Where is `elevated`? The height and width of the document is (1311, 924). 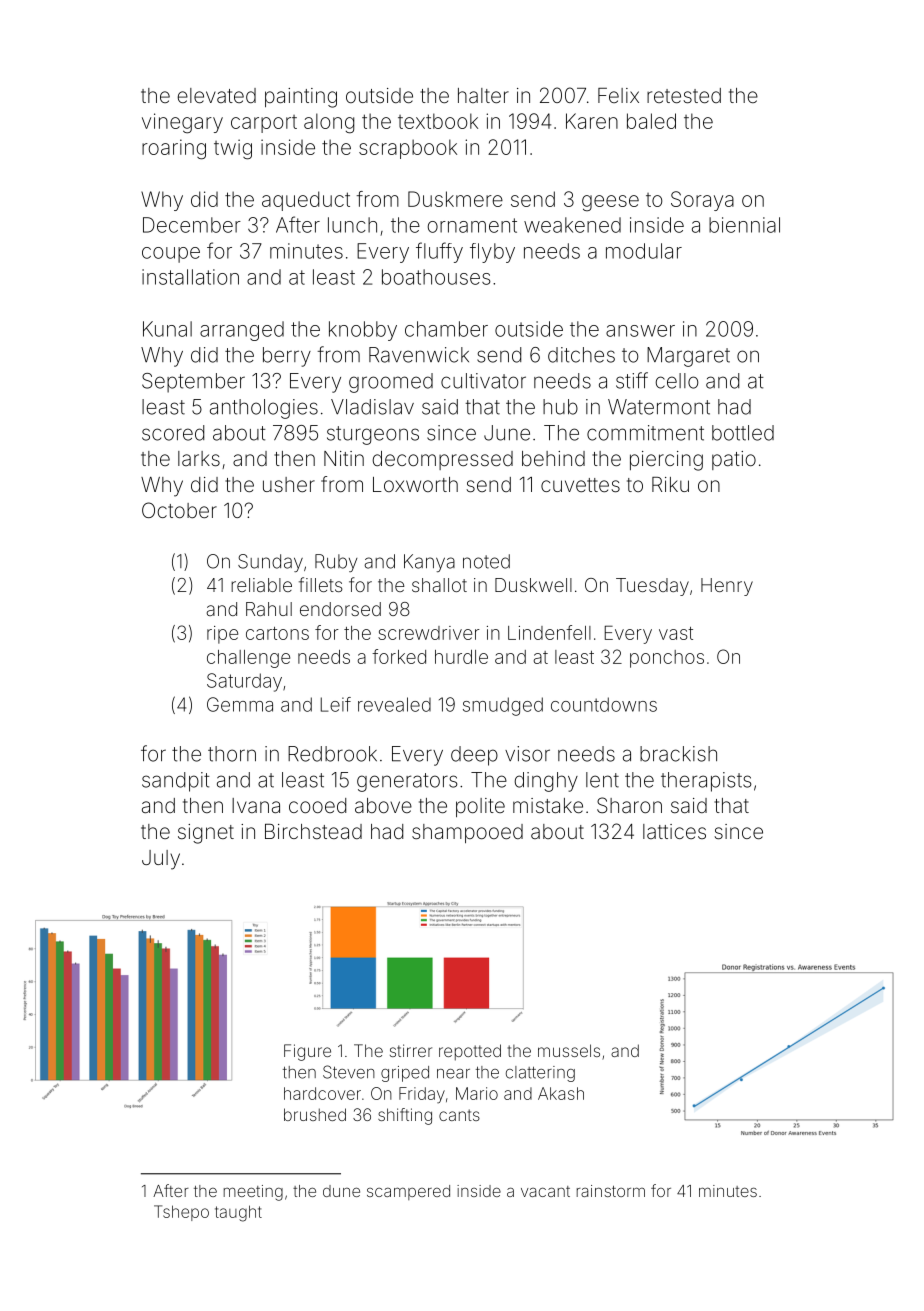
elevated is located at coordinates (216, 95).
